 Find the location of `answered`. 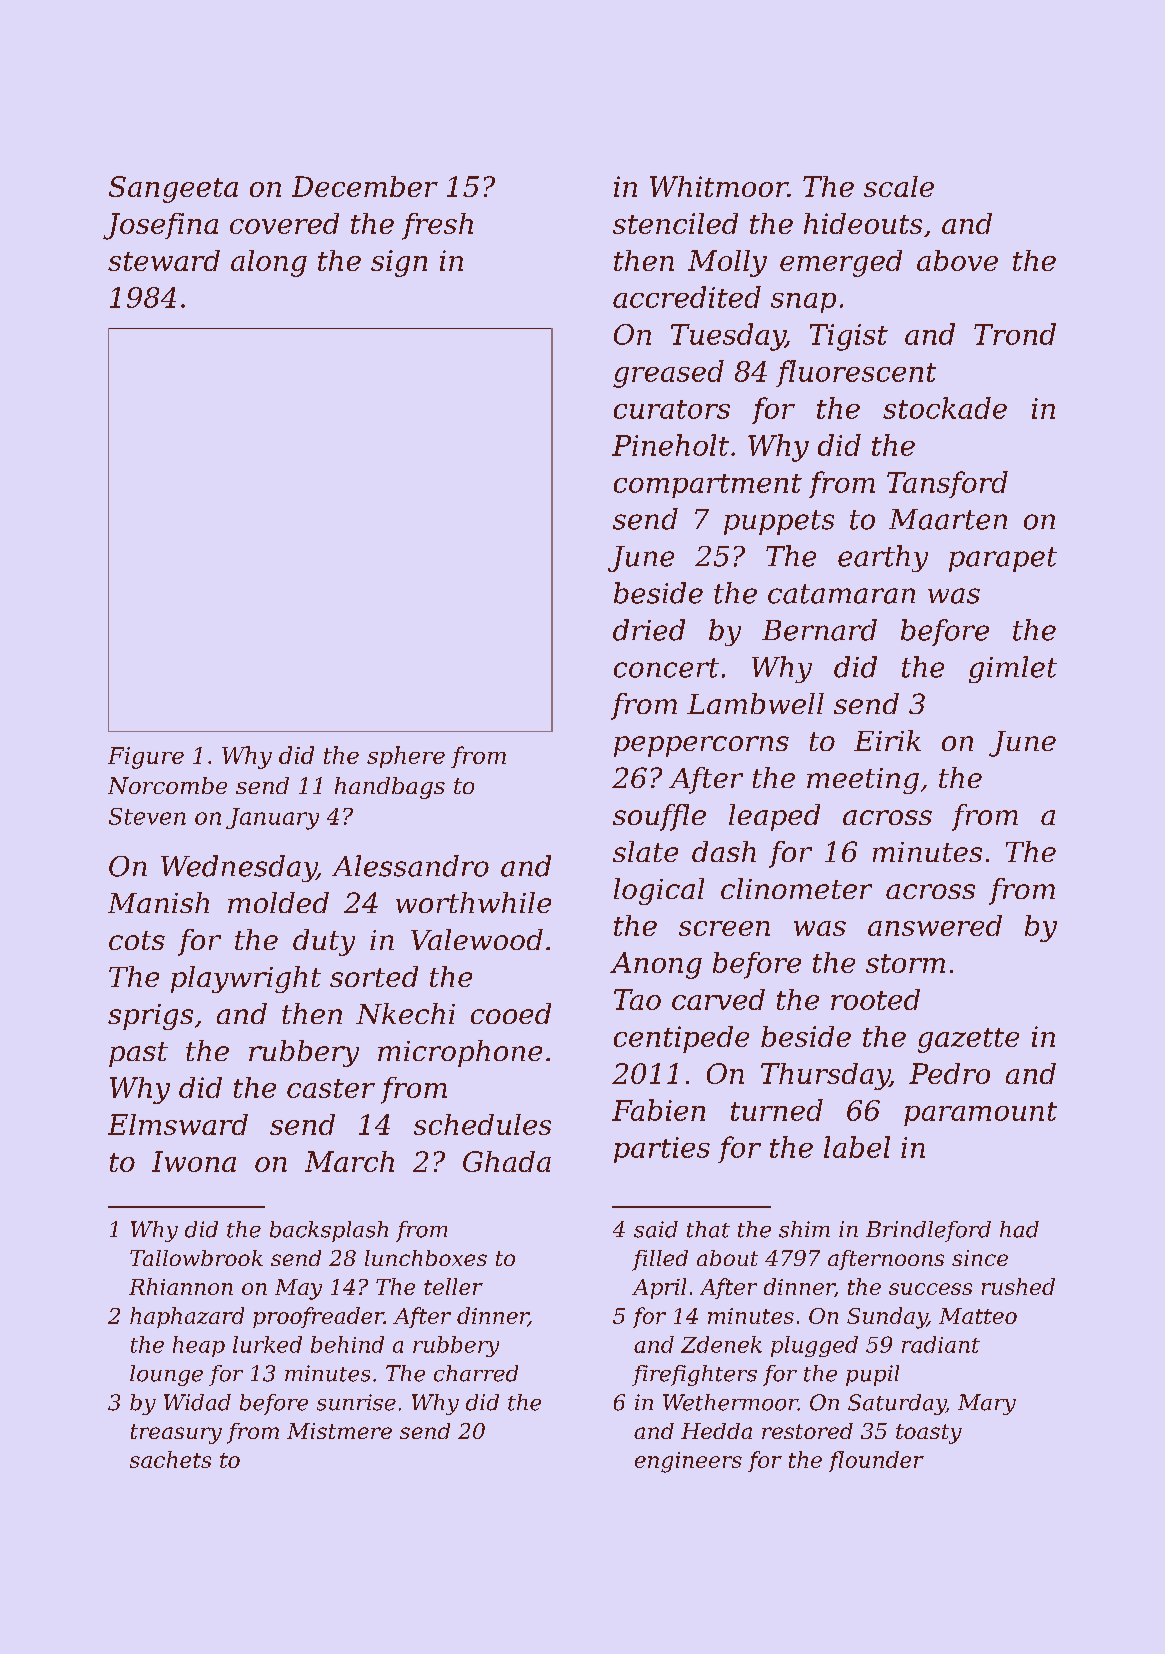

answered is located at coordinates (935, 925).
